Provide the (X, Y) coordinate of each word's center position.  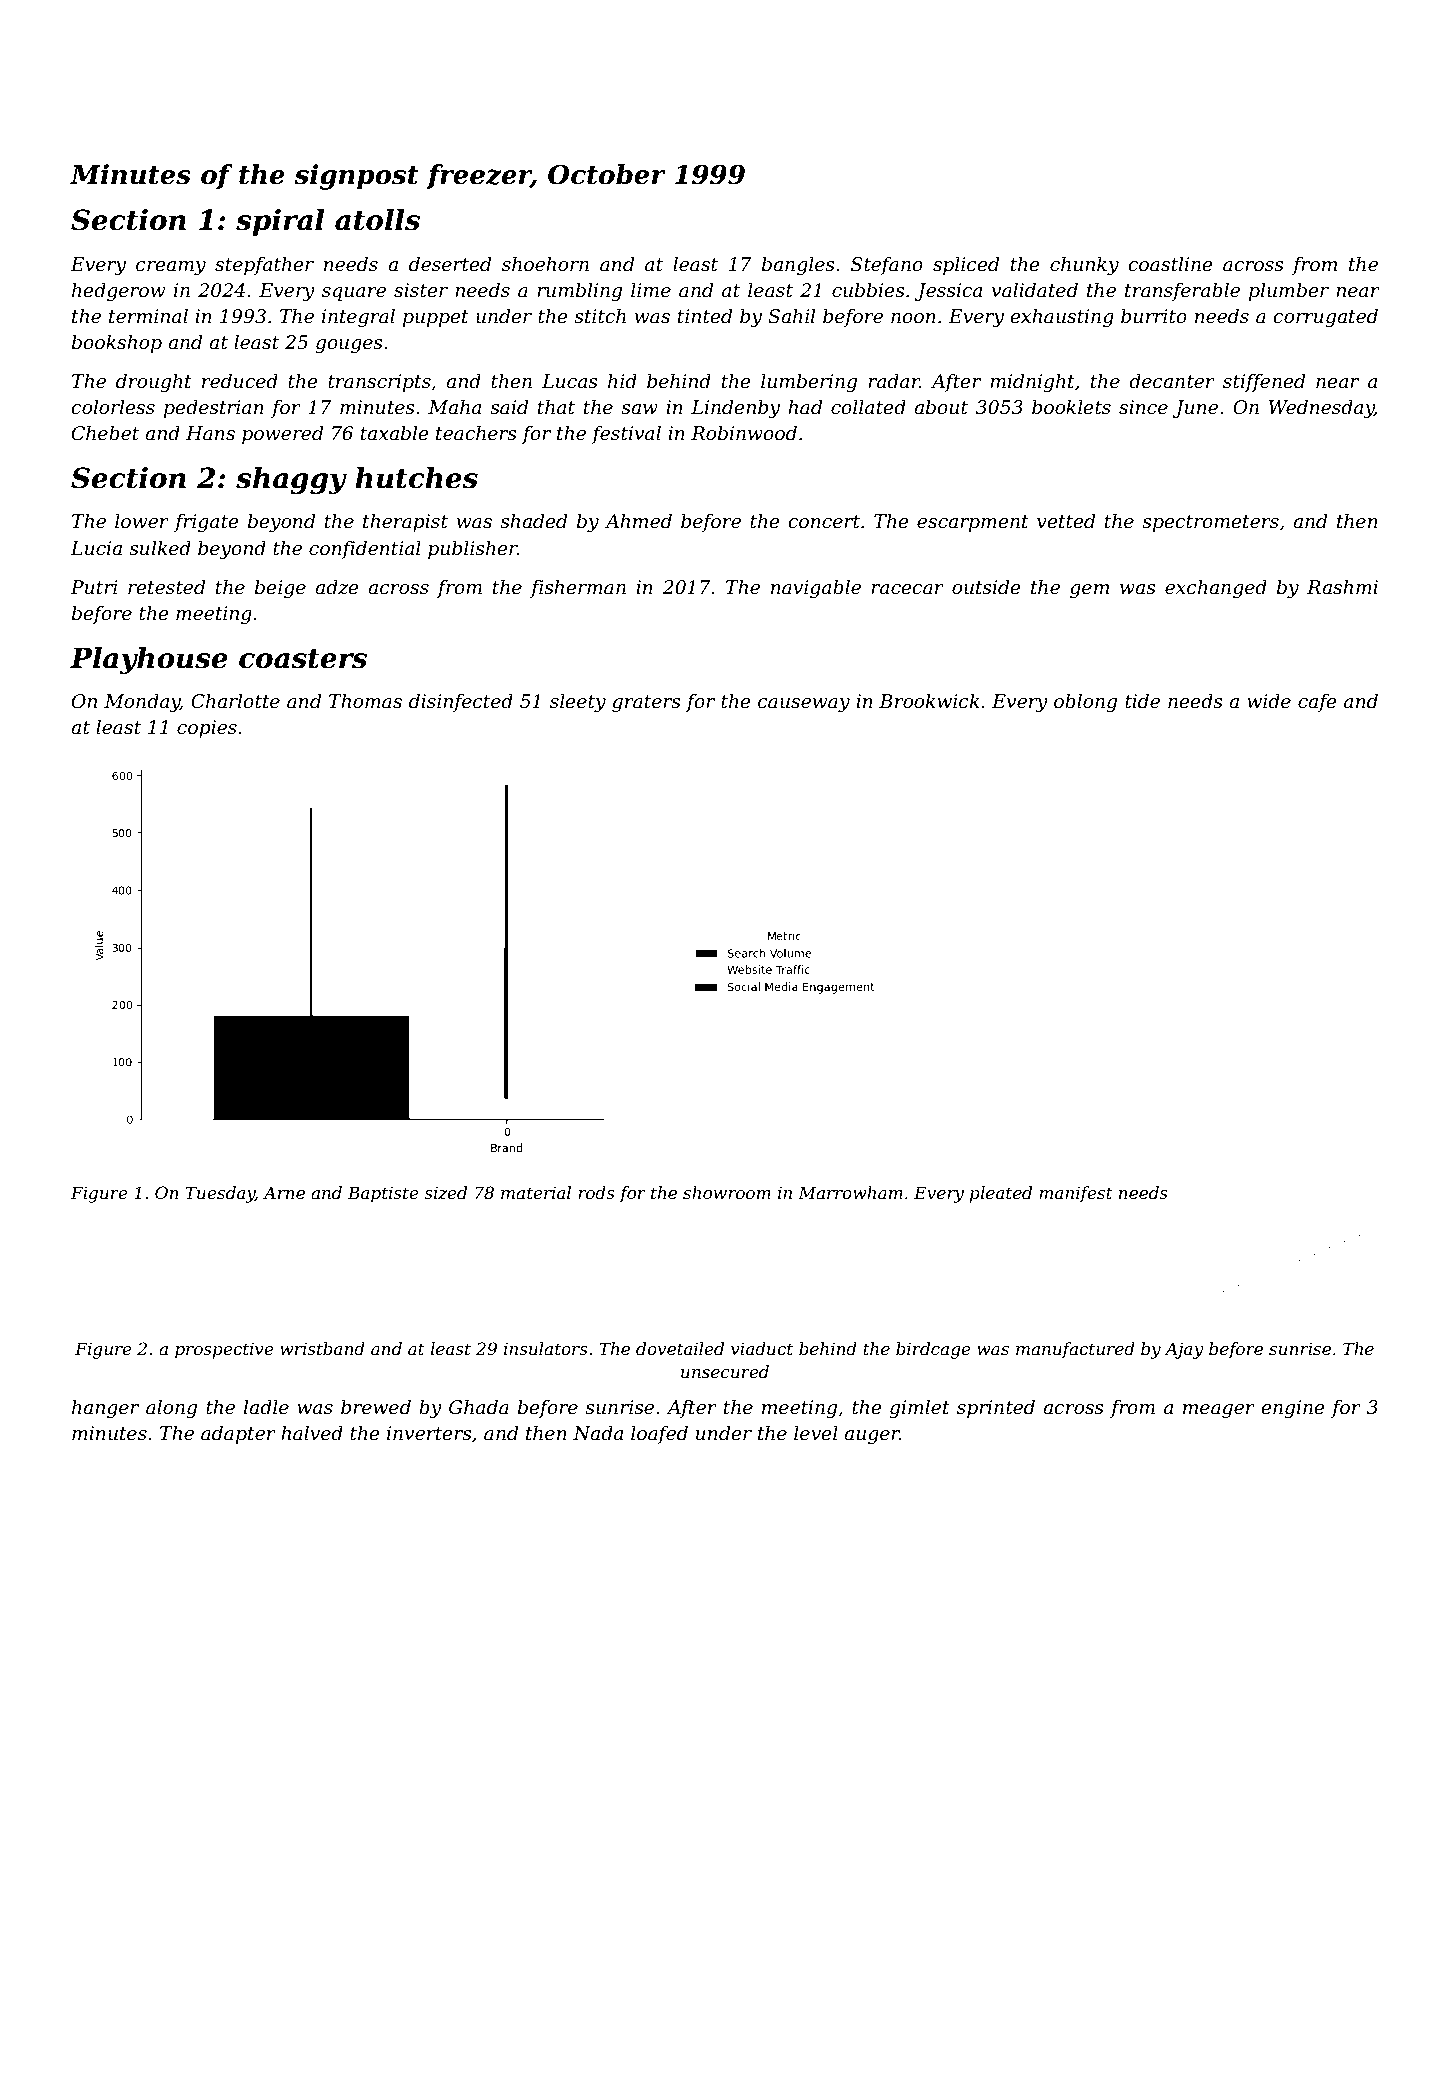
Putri (94, 587)
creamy (171, 268)
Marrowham (850, 1192)
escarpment (973, 523)
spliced (966, 265)
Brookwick (929, 701)
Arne (284, 1192)
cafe (1317, 703)
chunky (1084, 265)
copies (207, 729)
